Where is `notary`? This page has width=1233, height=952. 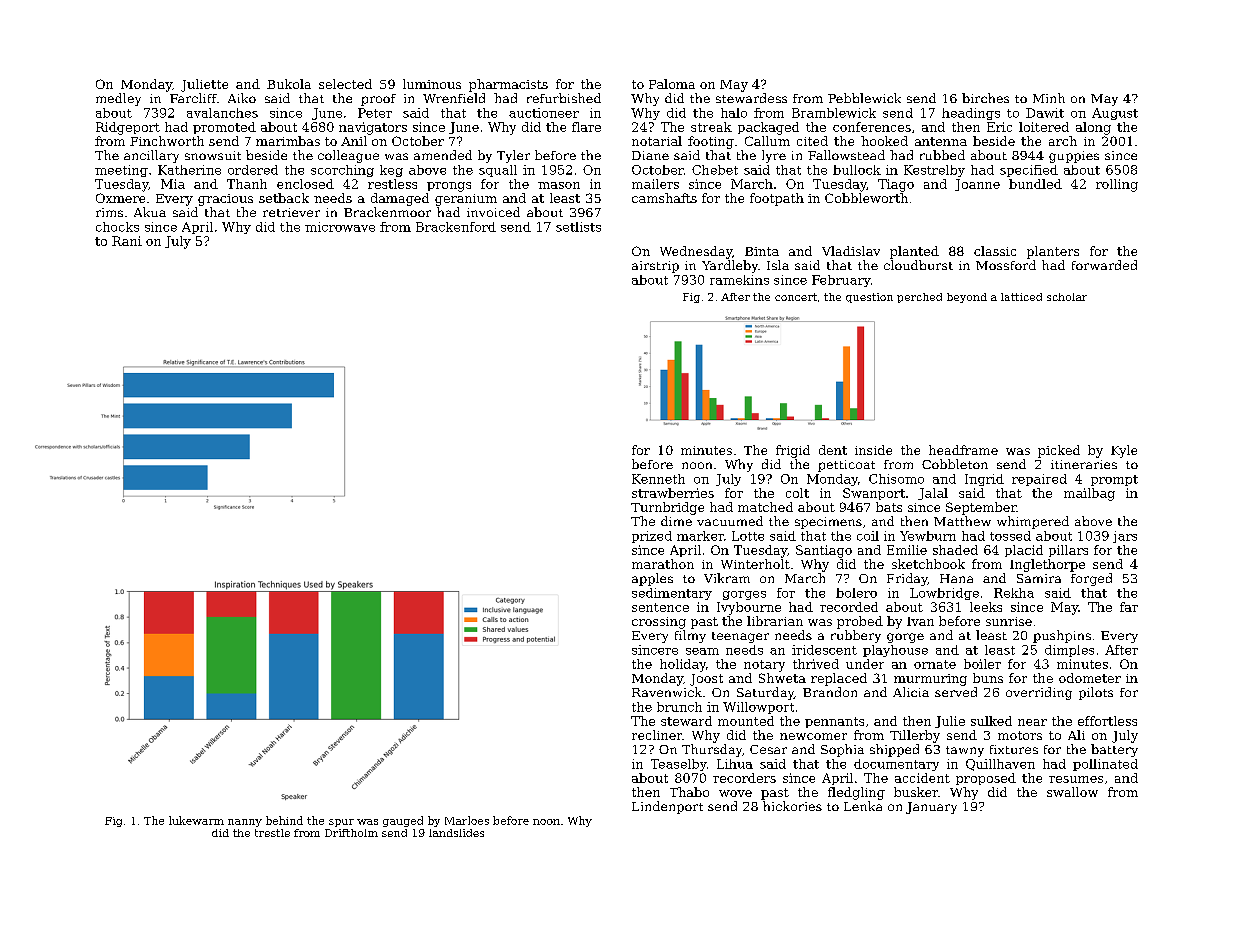 notary is located at coordinates (764, 666).
